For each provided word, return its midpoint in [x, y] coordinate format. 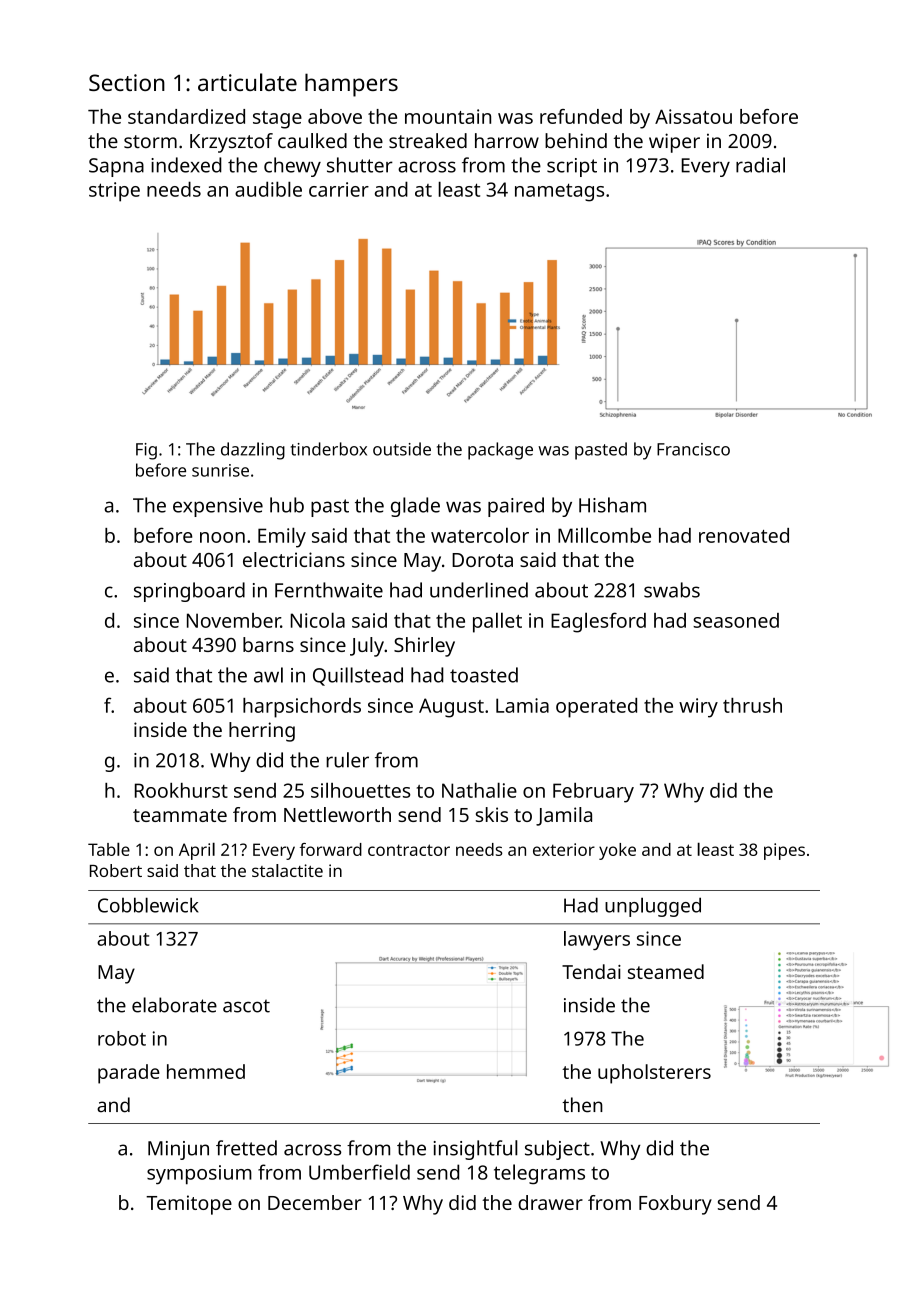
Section [127, 82]
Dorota [482, 560]
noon [222, 537]
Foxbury [675, 1205]
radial [760, 165]
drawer [550, 1202]
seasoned [736, 620]
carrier [339, 189]
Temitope [189, 1205]
